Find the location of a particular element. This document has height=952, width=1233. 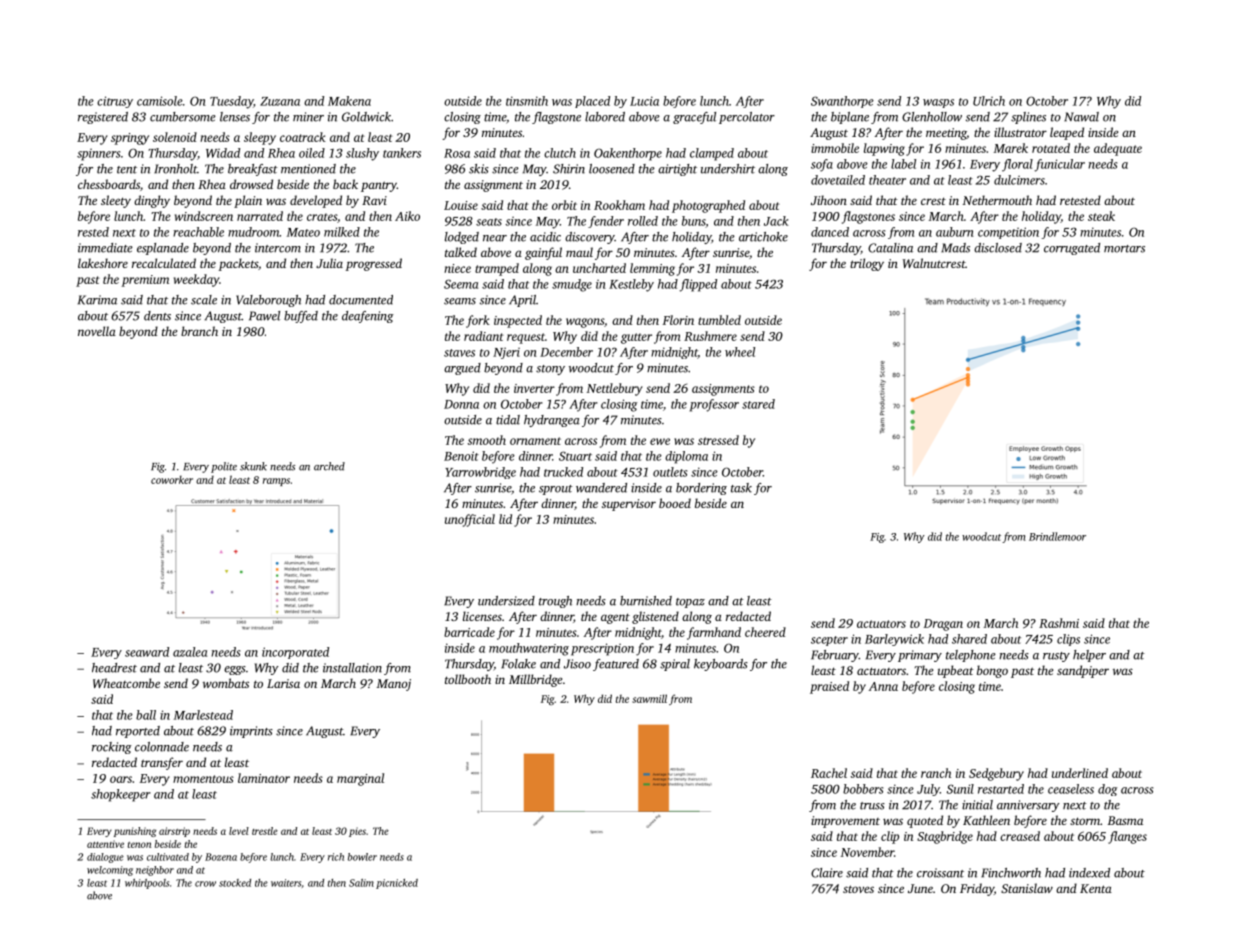

reported is located at coordinates (138, 732).
